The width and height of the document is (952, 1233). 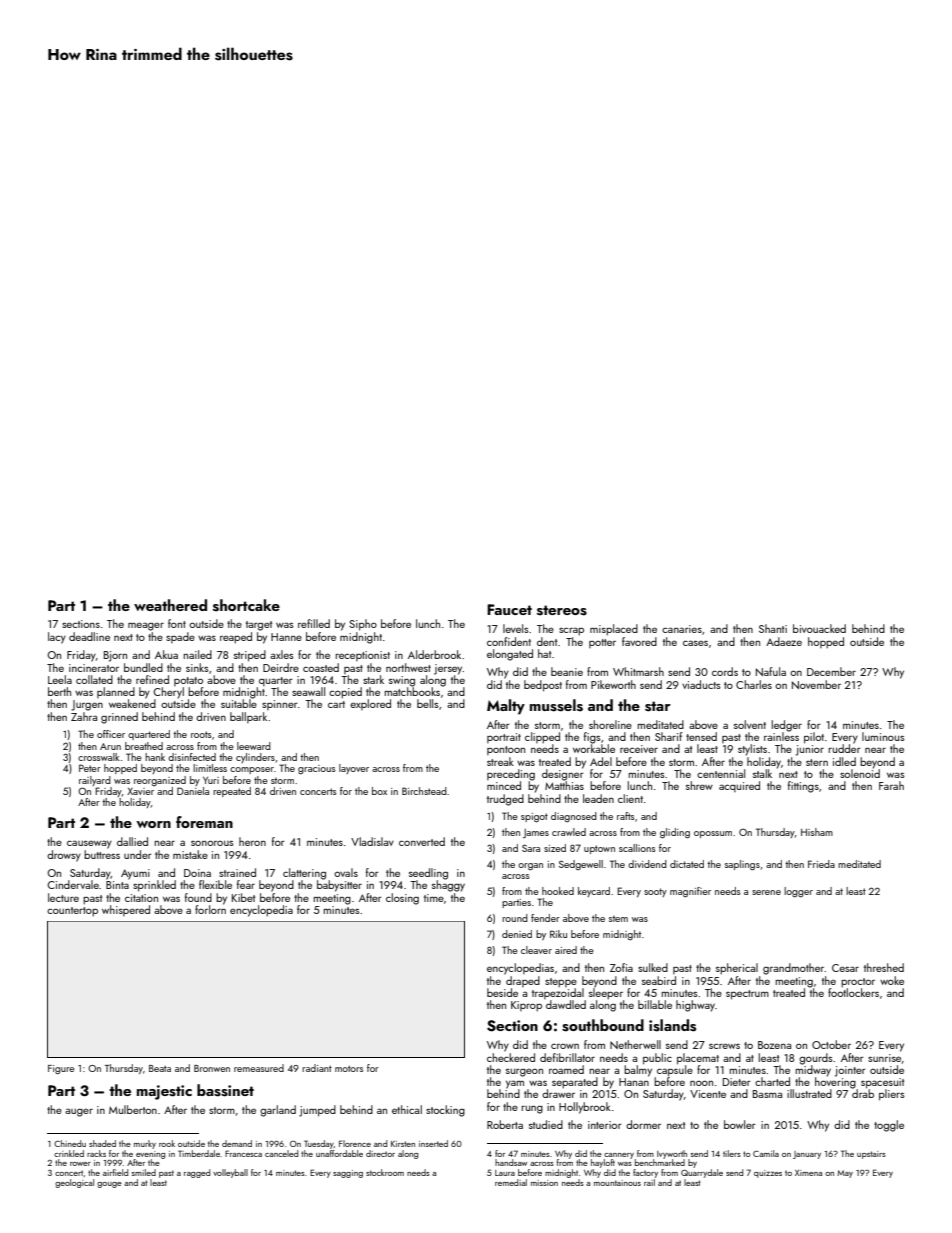 What do you see at coordinates (619, 1156) in the document?
I see `cannery` at bounding box center [619, 1156].
